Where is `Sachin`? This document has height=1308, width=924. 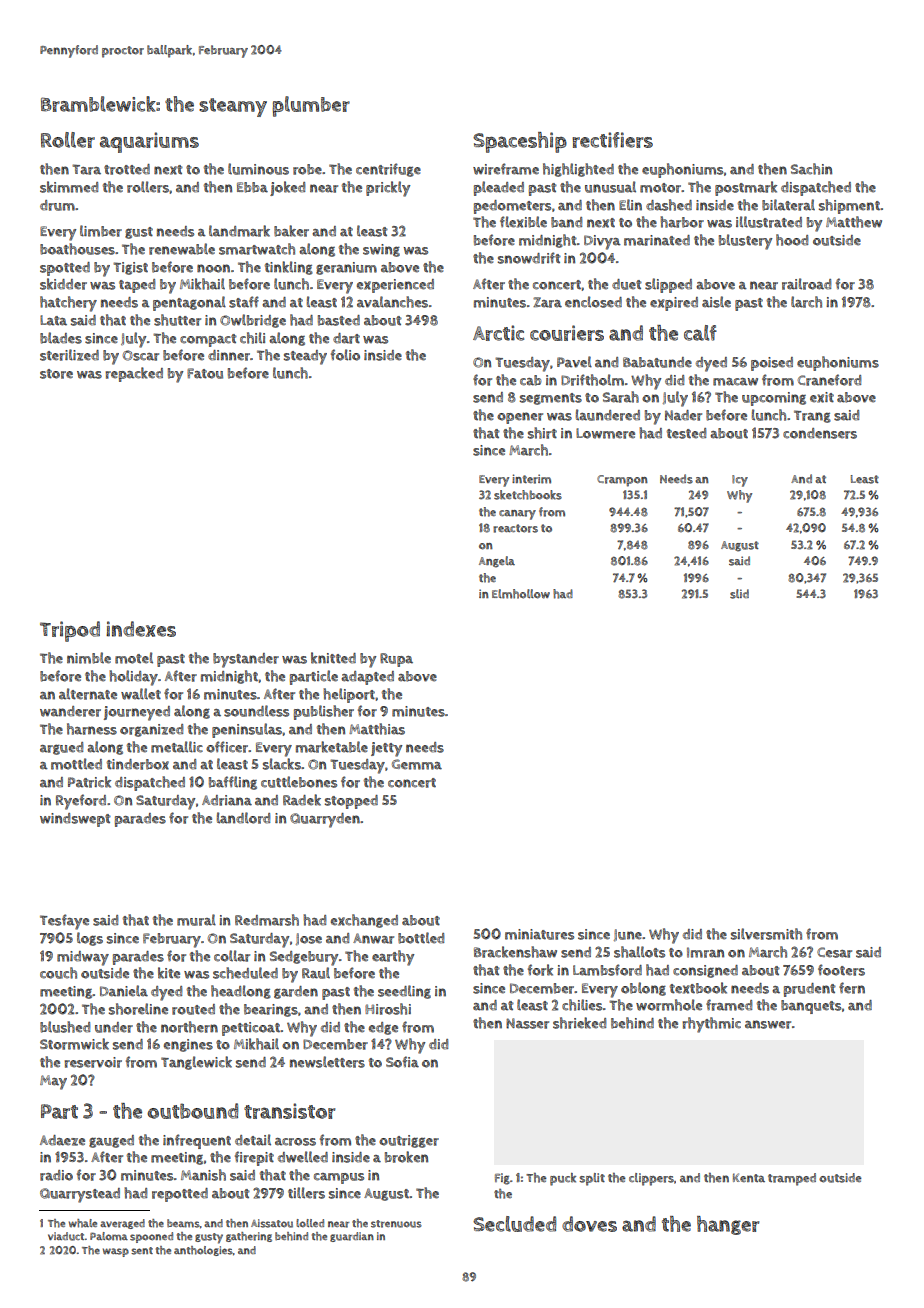
Sachin is located at coordinates (811, 169).
